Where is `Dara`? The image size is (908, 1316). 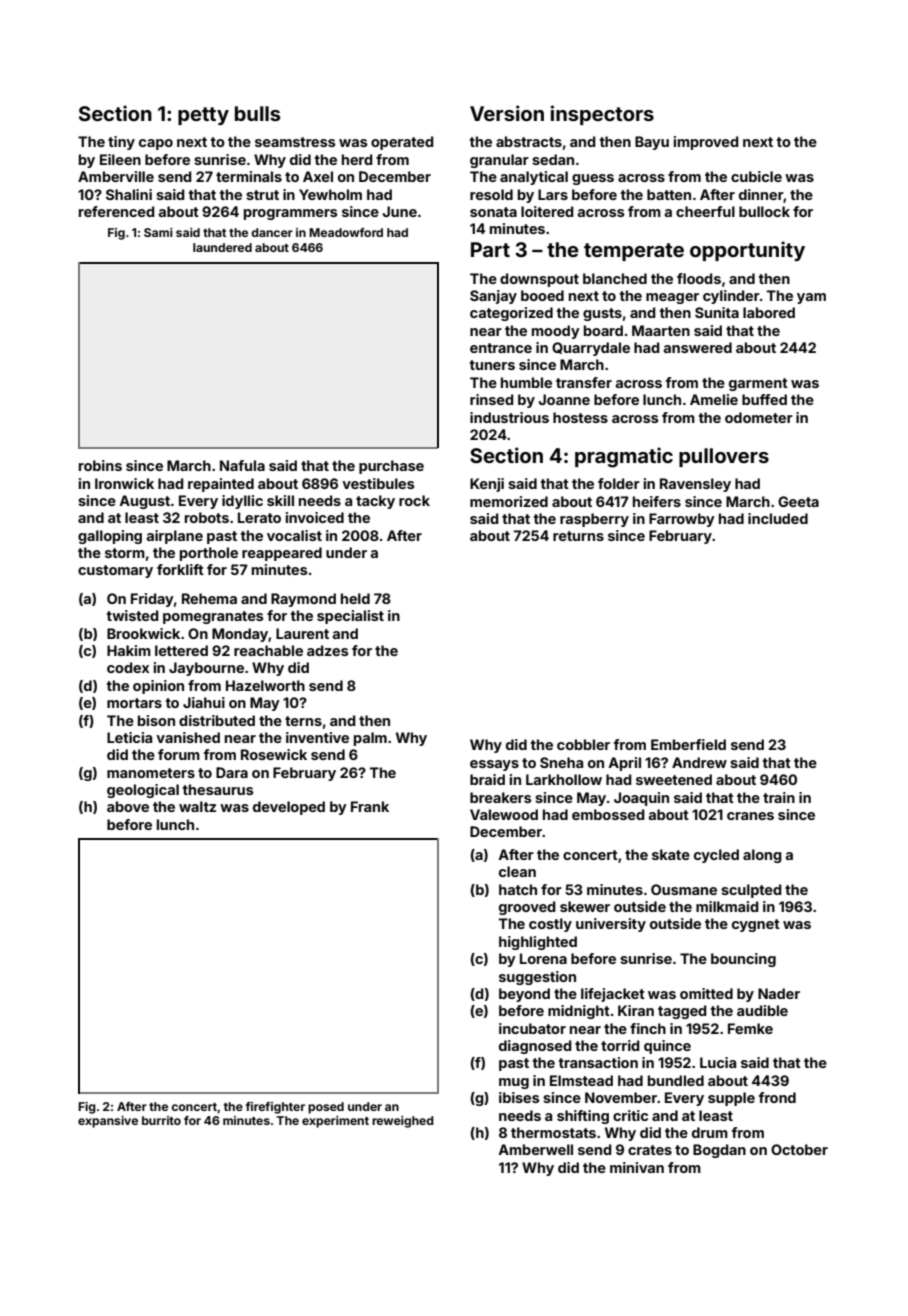 Dara is located at coordinates (232, 772).
